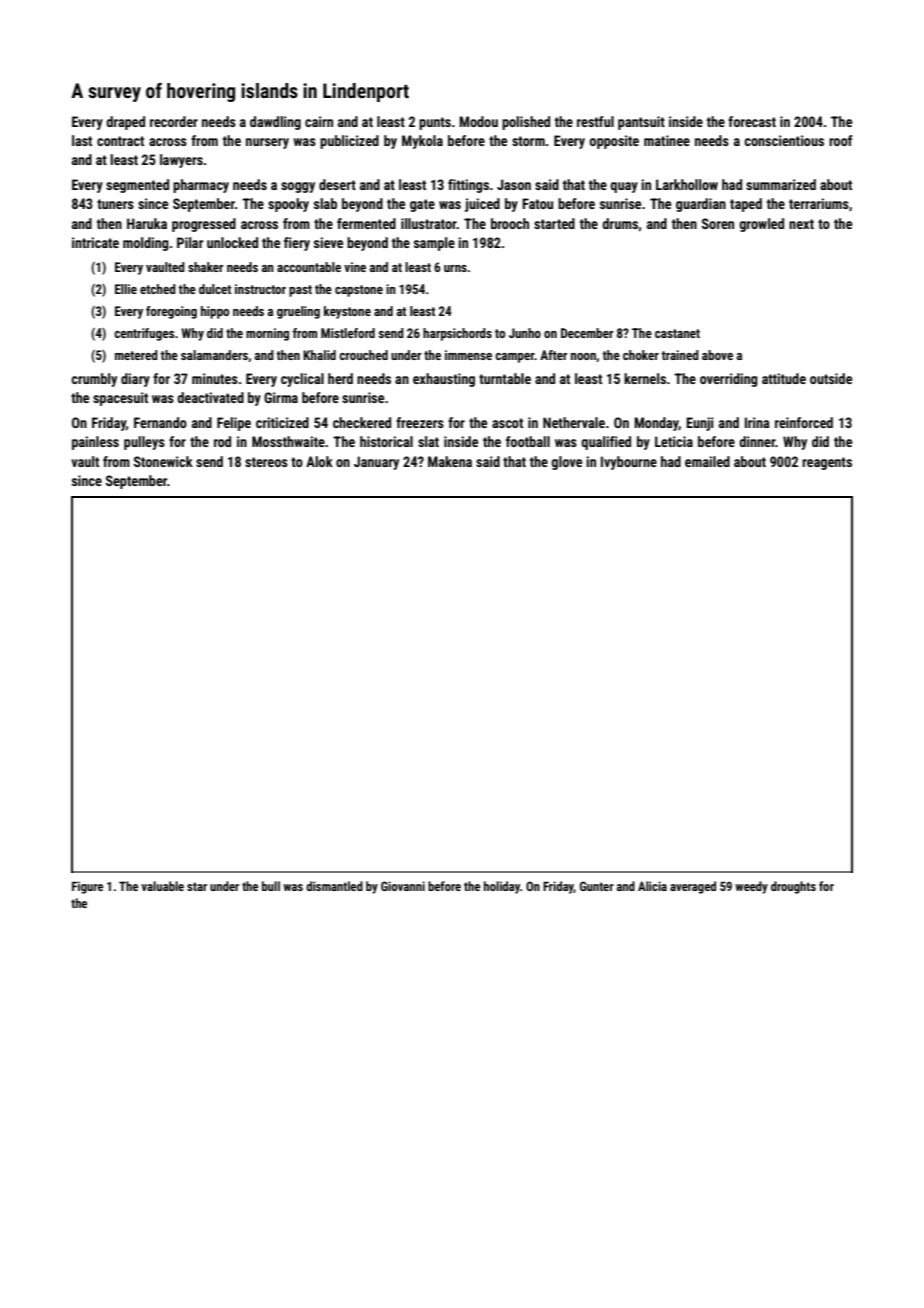  What do you see at coordinates (163, 461) in the document?
I see `Stonewick` at bounding box center [163, 461].
